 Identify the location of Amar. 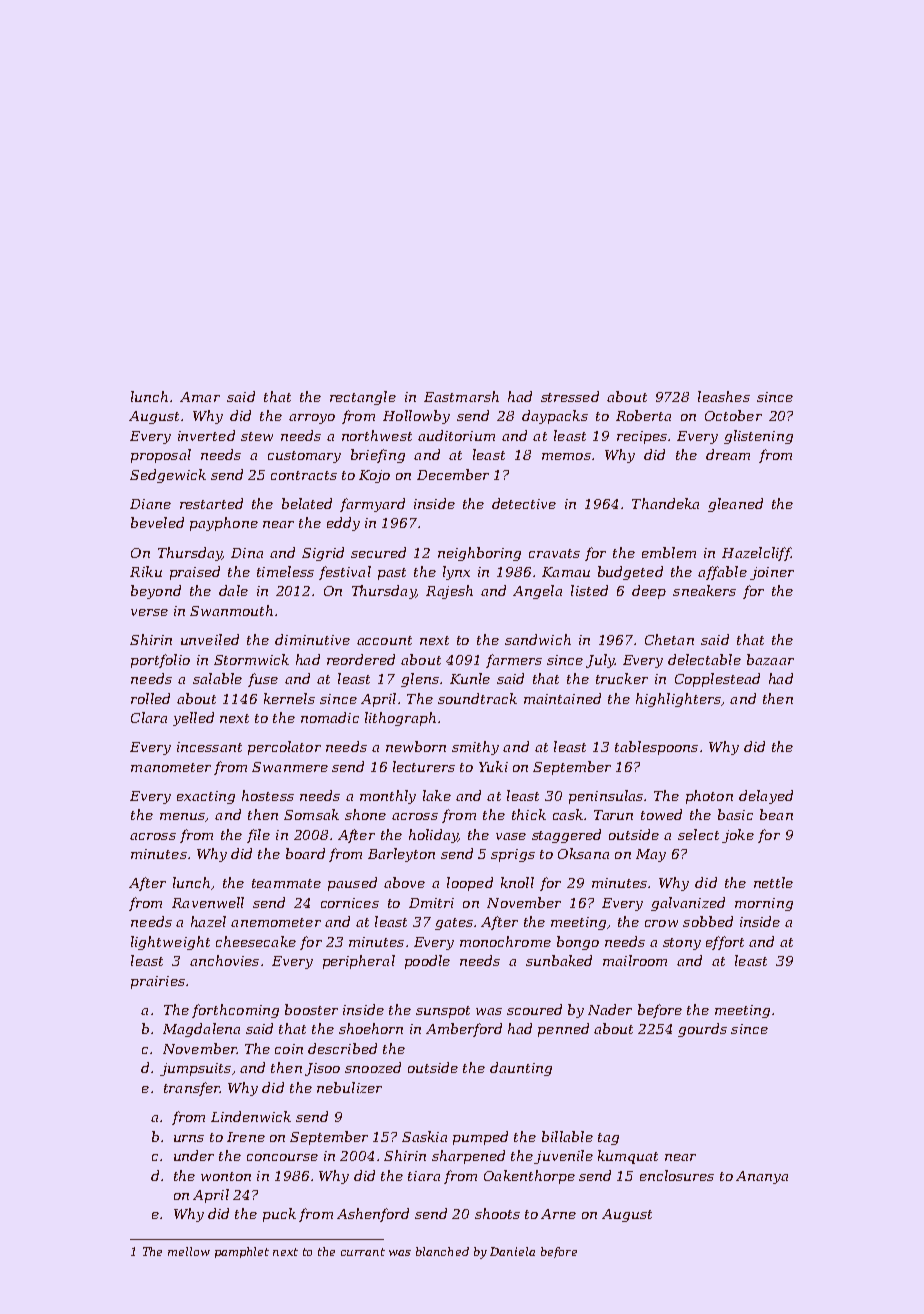
(200, 397).
